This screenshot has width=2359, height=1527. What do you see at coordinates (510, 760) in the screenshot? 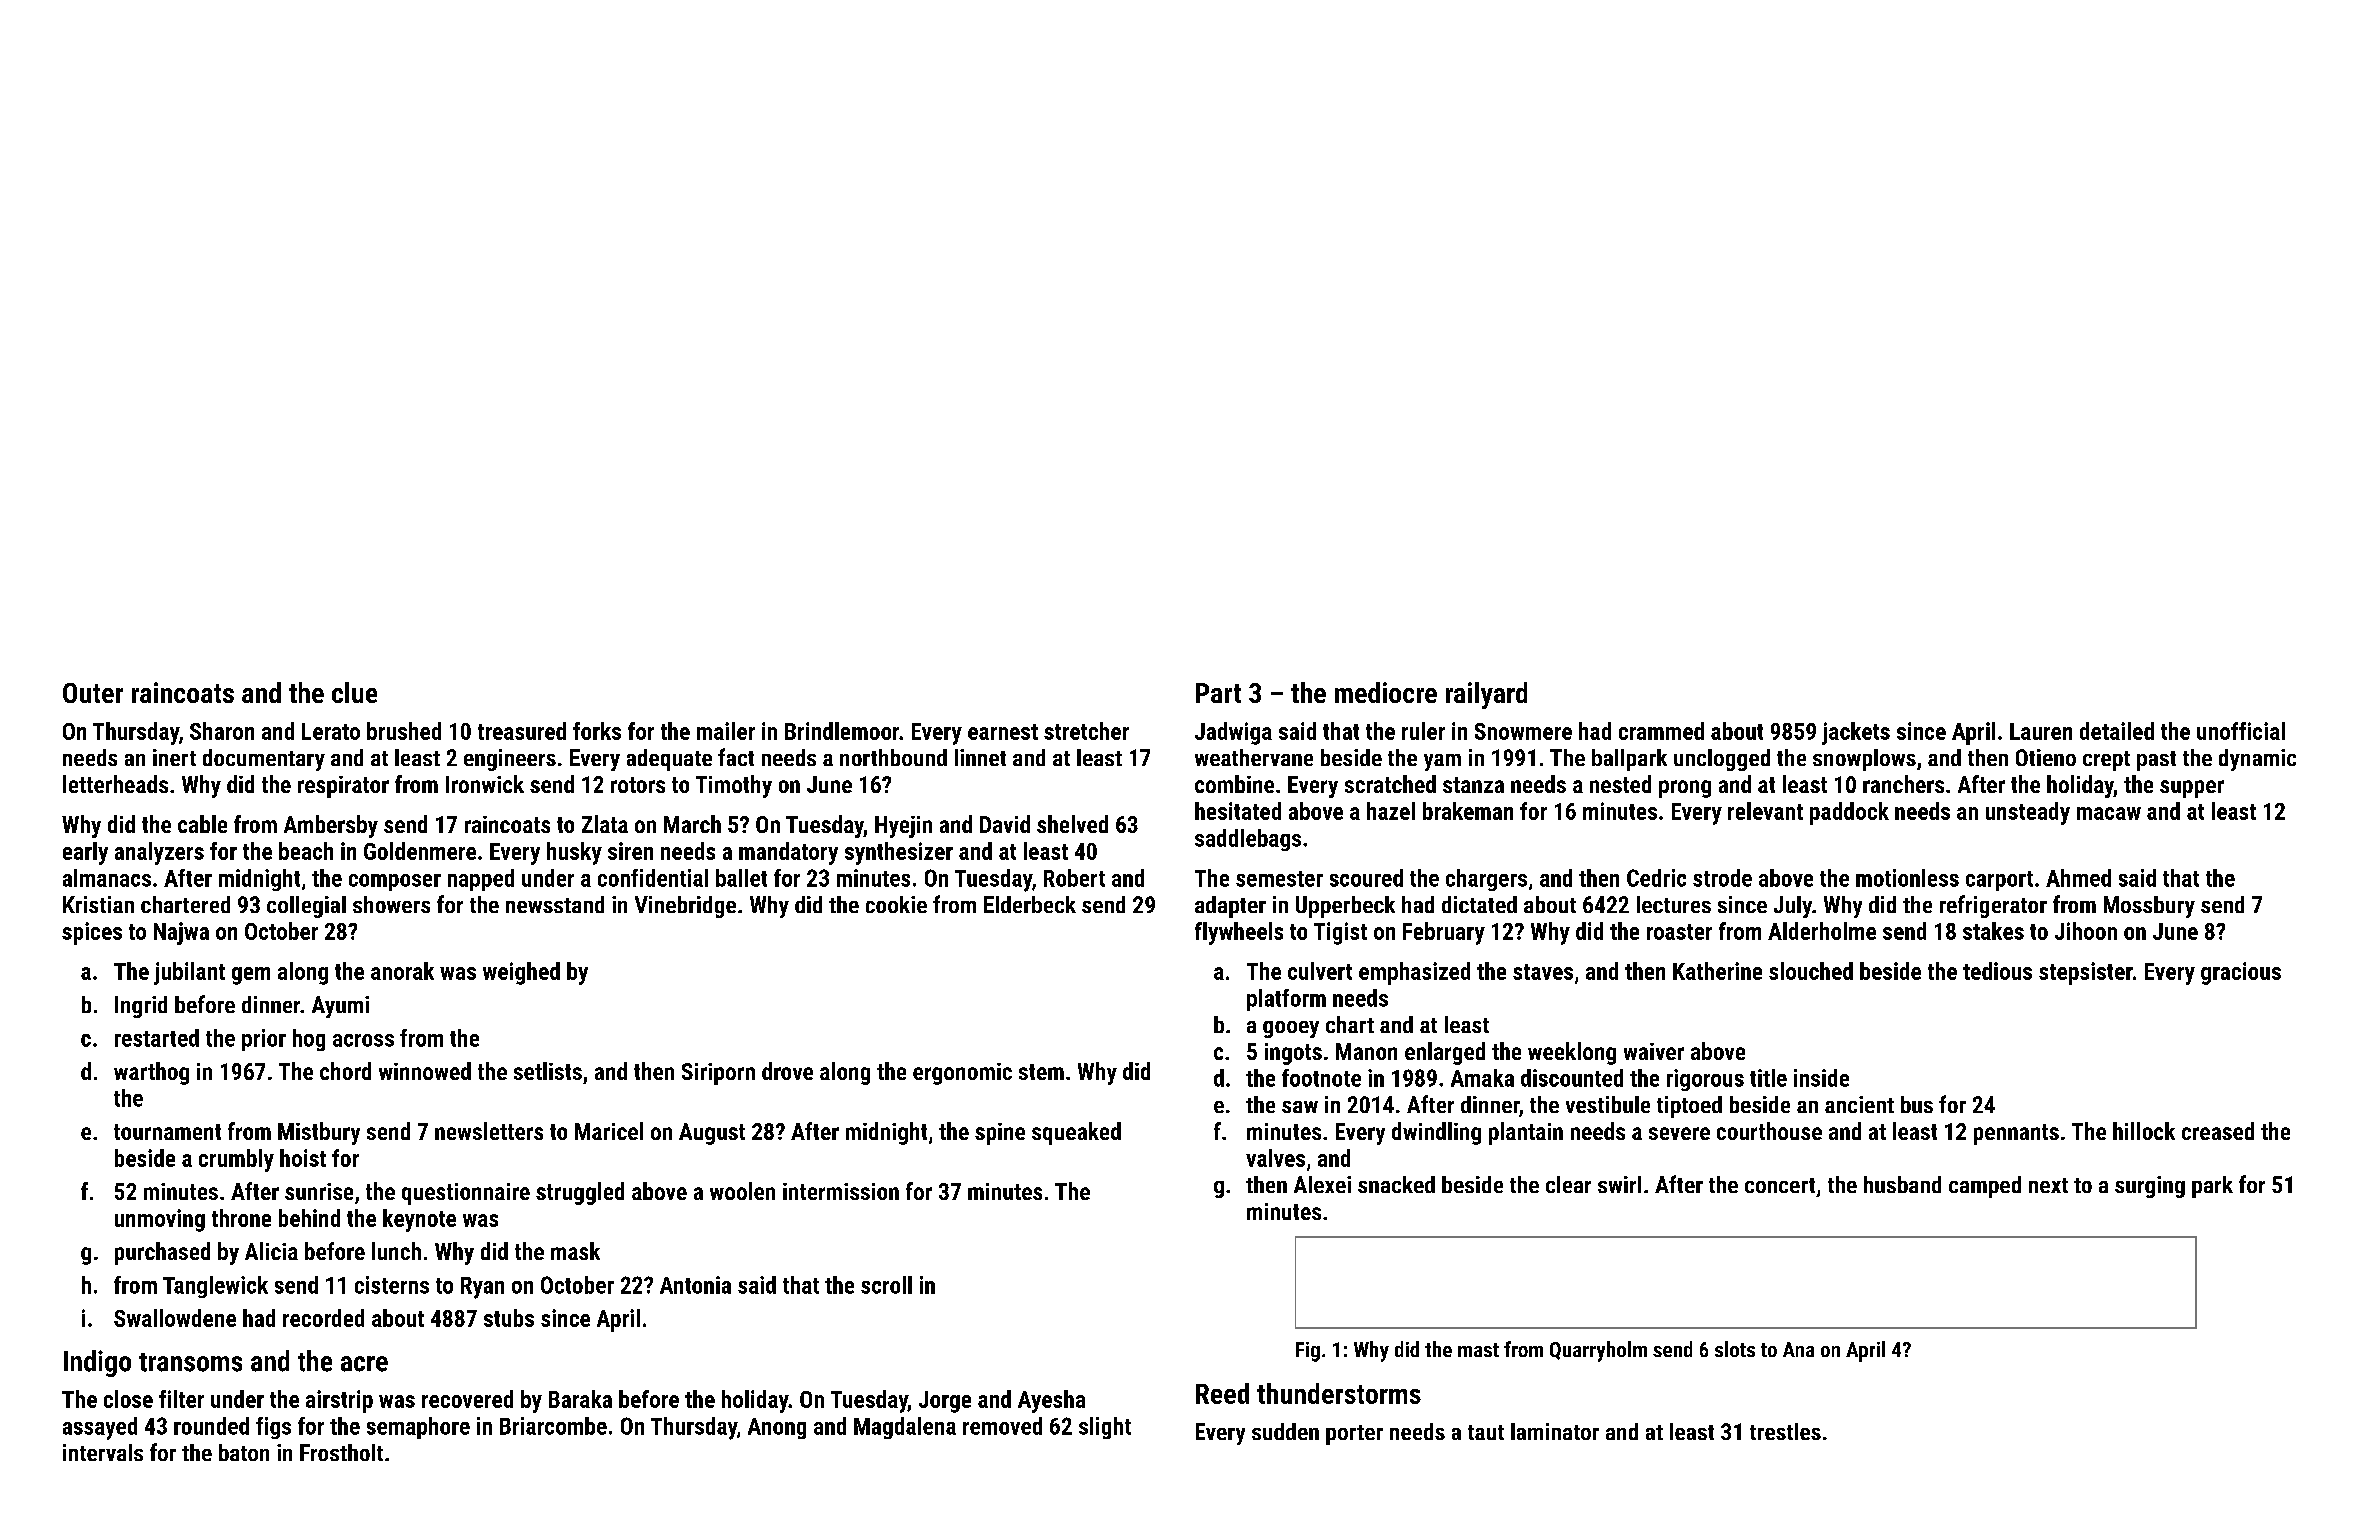
I see `engineers` at bounding box center [510, 760].
